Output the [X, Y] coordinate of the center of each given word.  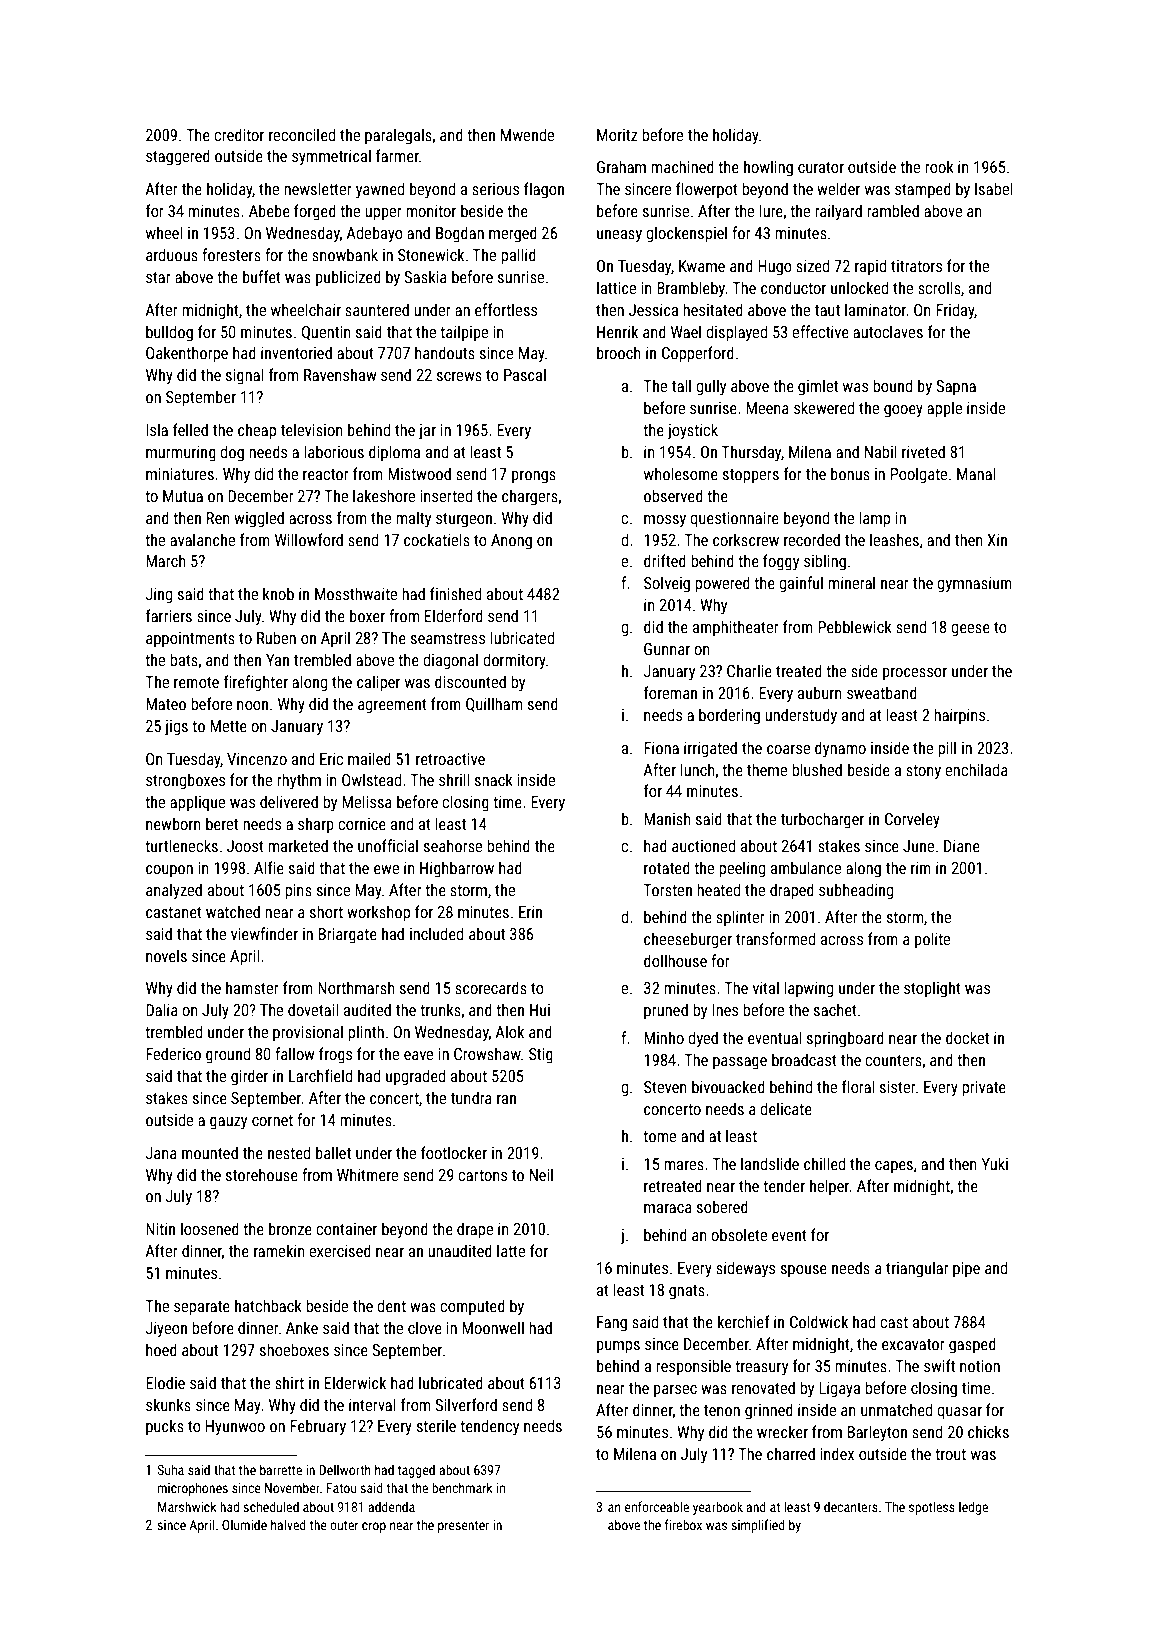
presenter [463, 1527]
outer [344, 1525]
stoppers [751, 476]
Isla [157, 429]
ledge [973, 1508]
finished [455, 593]
